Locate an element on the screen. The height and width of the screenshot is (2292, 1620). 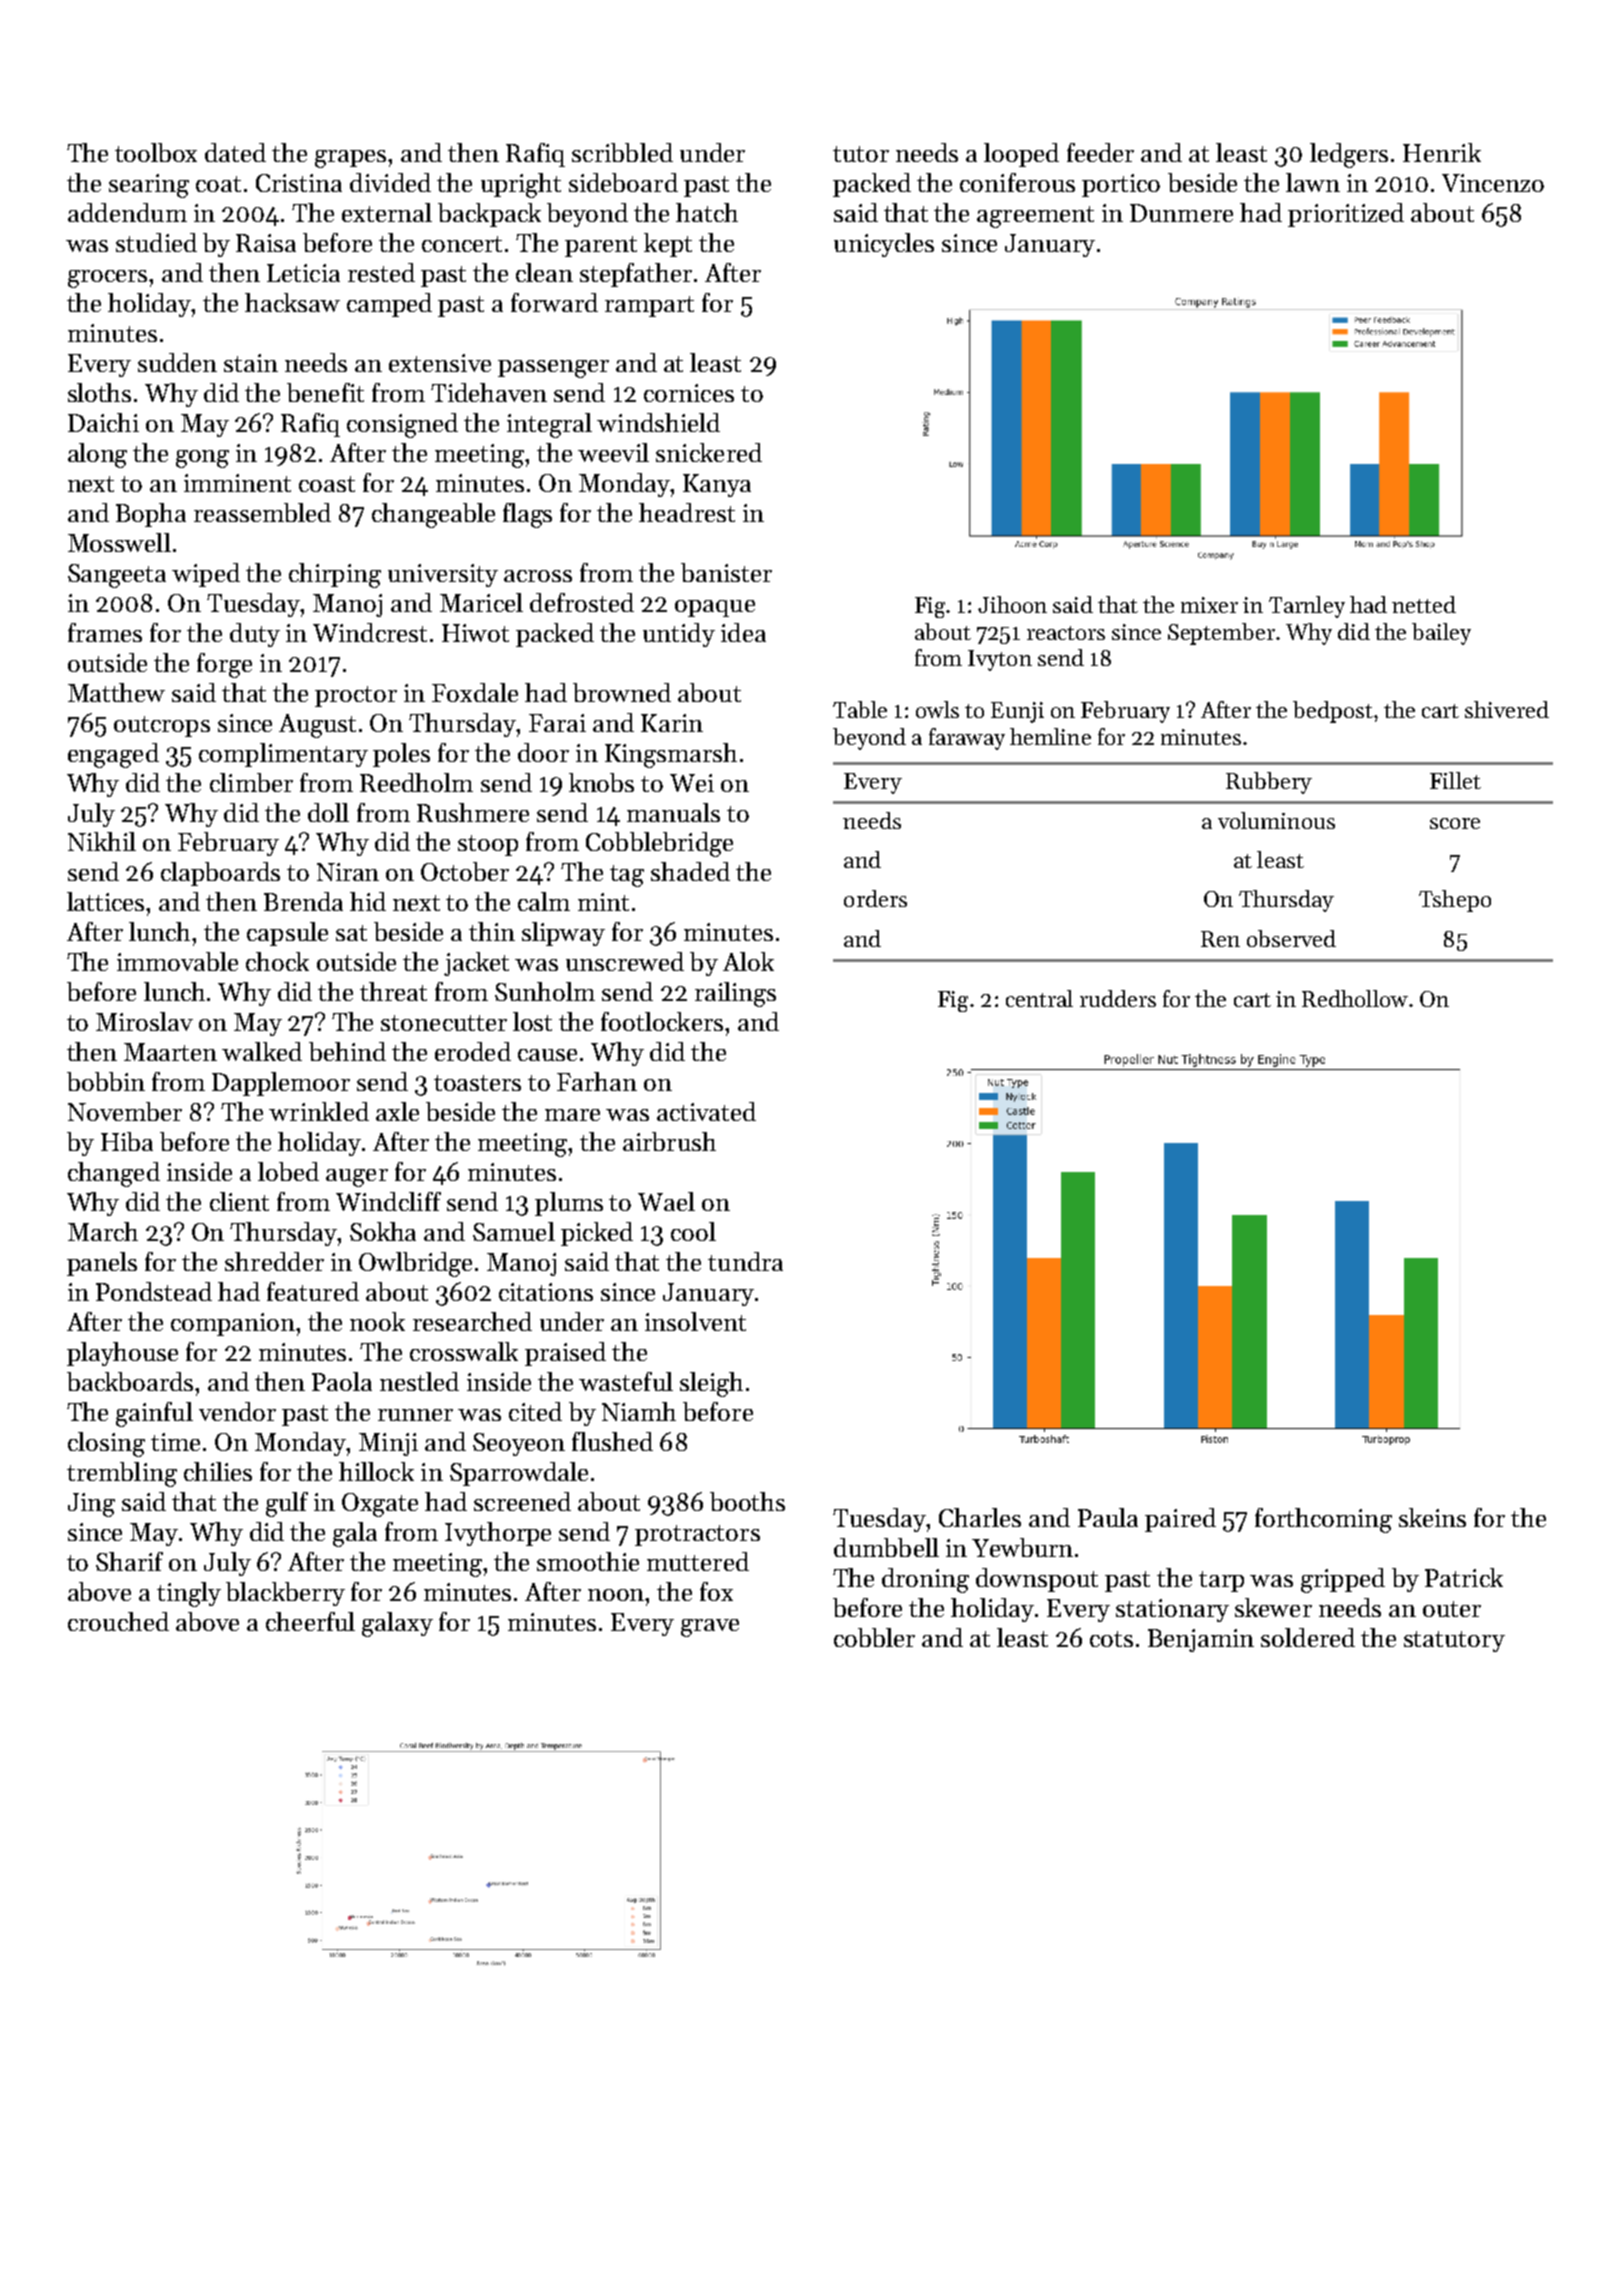
Redhollow is located at coordinates (1355, 998).
